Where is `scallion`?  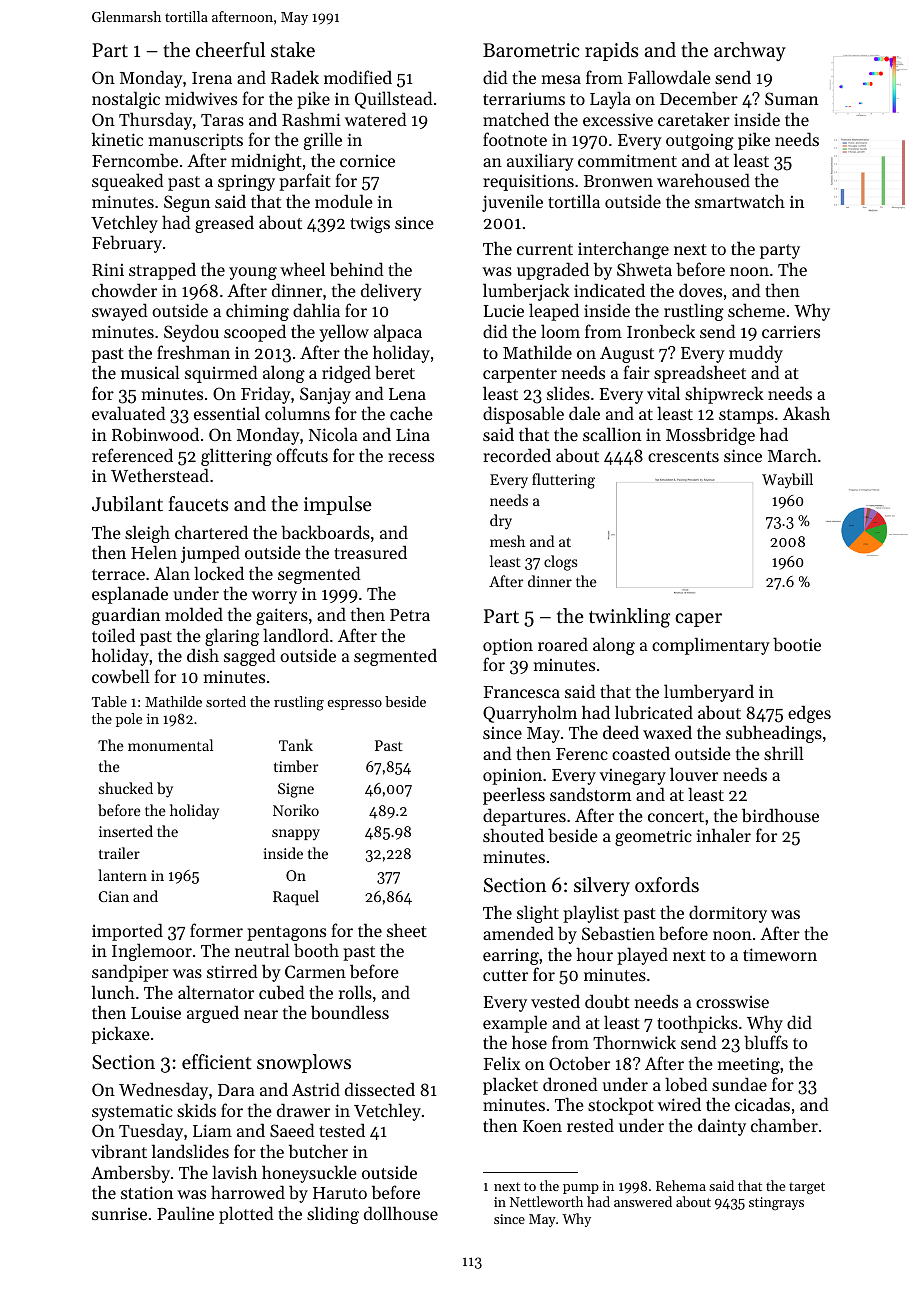
scallion is located at coordinates (612, 434).
